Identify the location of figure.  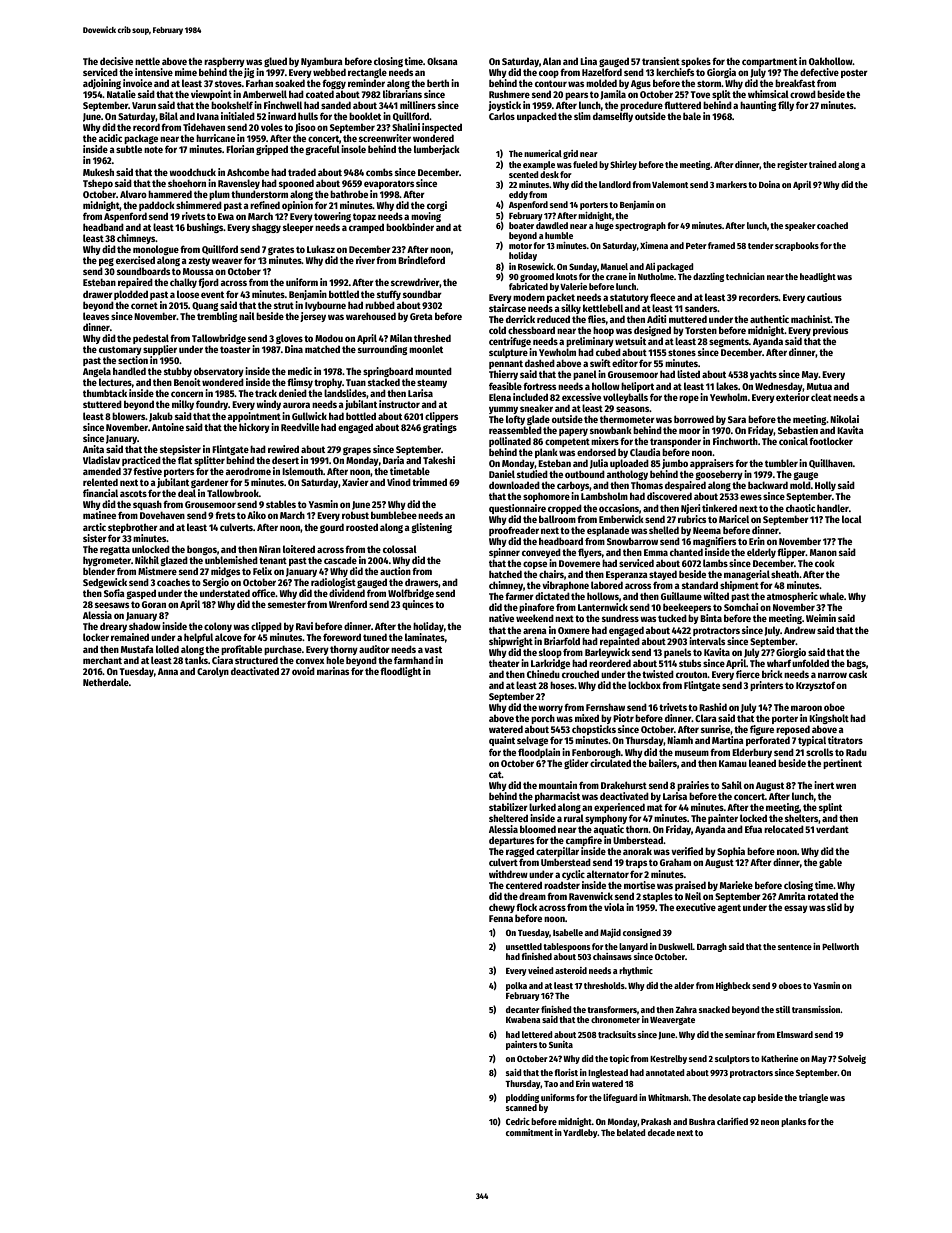
(762, 730).
